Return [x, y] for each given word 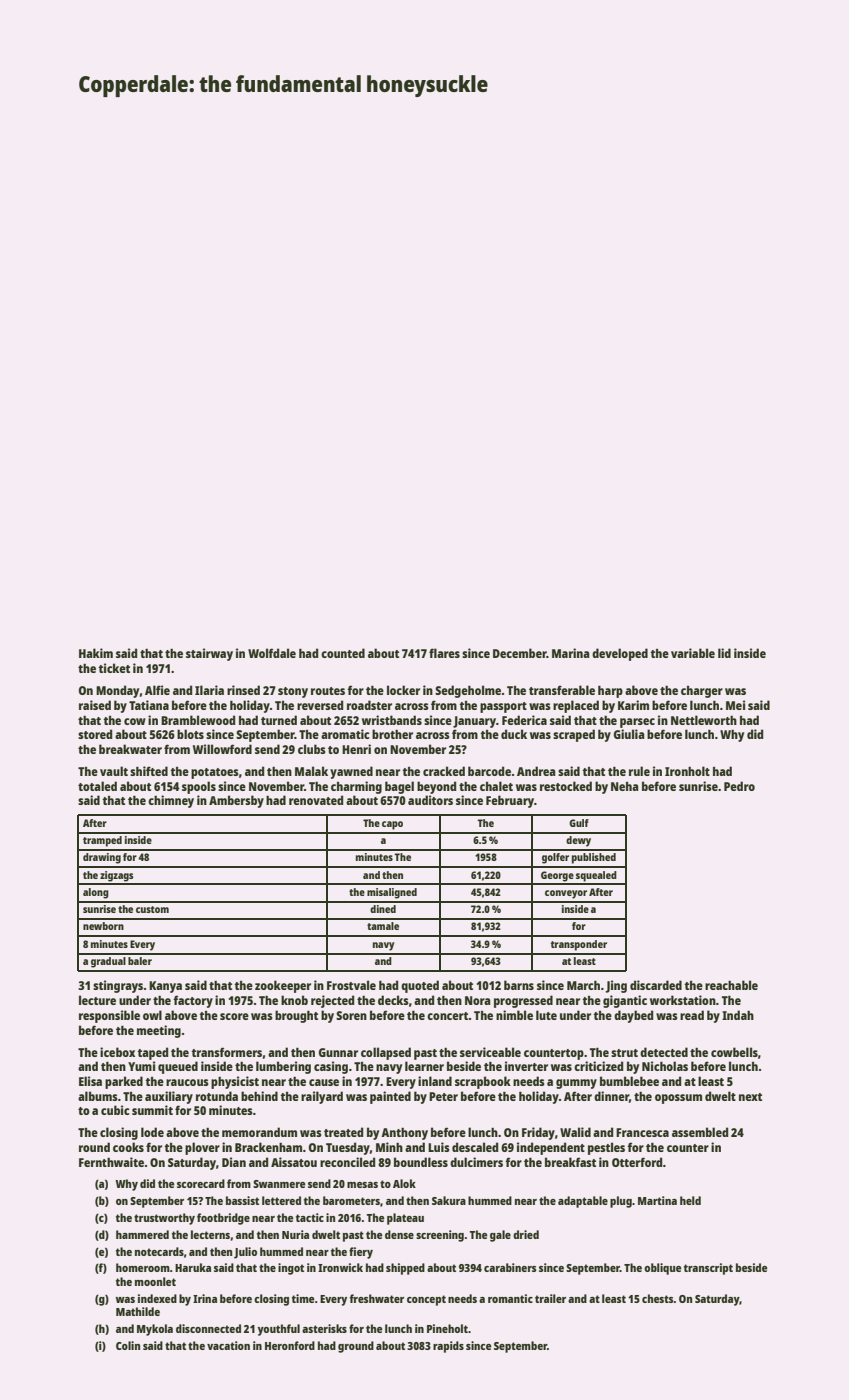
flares [444, 653]
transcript [708, 1269]
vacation [228, 1345]
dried [526, 1234]
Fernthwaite [111, 1162]
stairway [209, 654]
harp [610, 692]
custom [152, 909]
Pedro [739, 786]
